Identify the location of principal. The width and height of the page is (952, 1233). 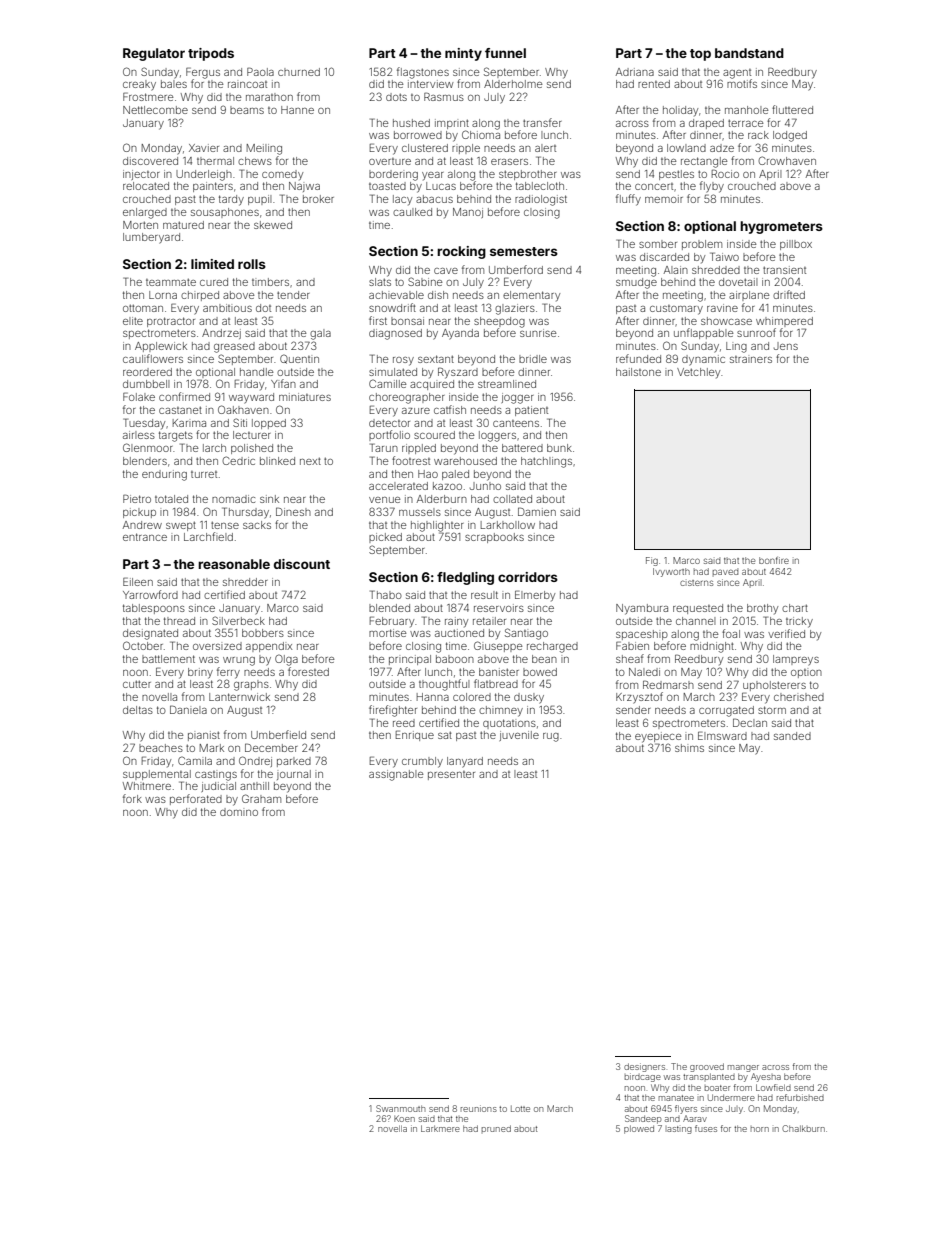
(410, 660).
